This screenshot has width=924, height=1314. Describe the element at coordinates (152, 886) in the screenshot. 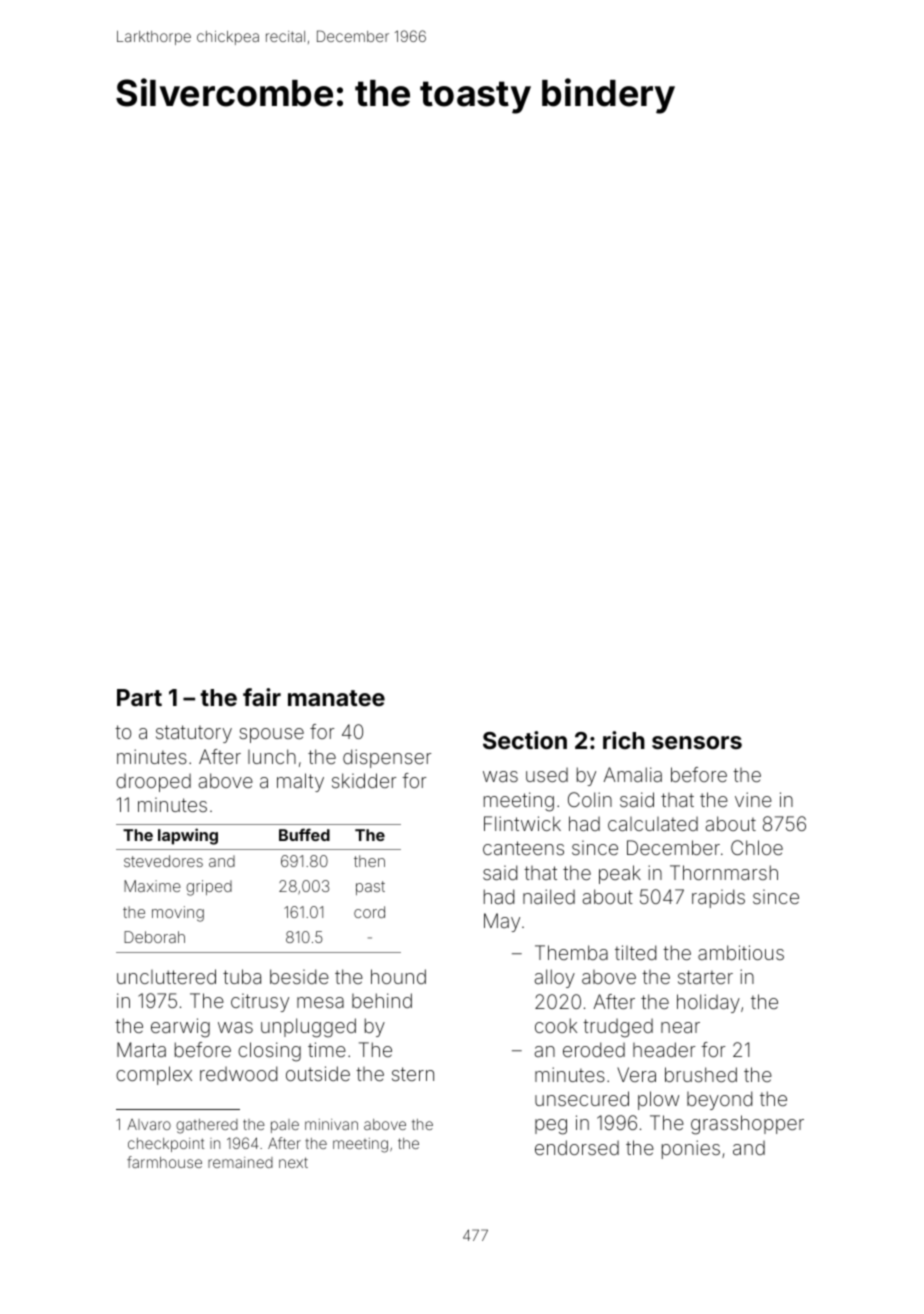

I see `Maxime` at that location.
